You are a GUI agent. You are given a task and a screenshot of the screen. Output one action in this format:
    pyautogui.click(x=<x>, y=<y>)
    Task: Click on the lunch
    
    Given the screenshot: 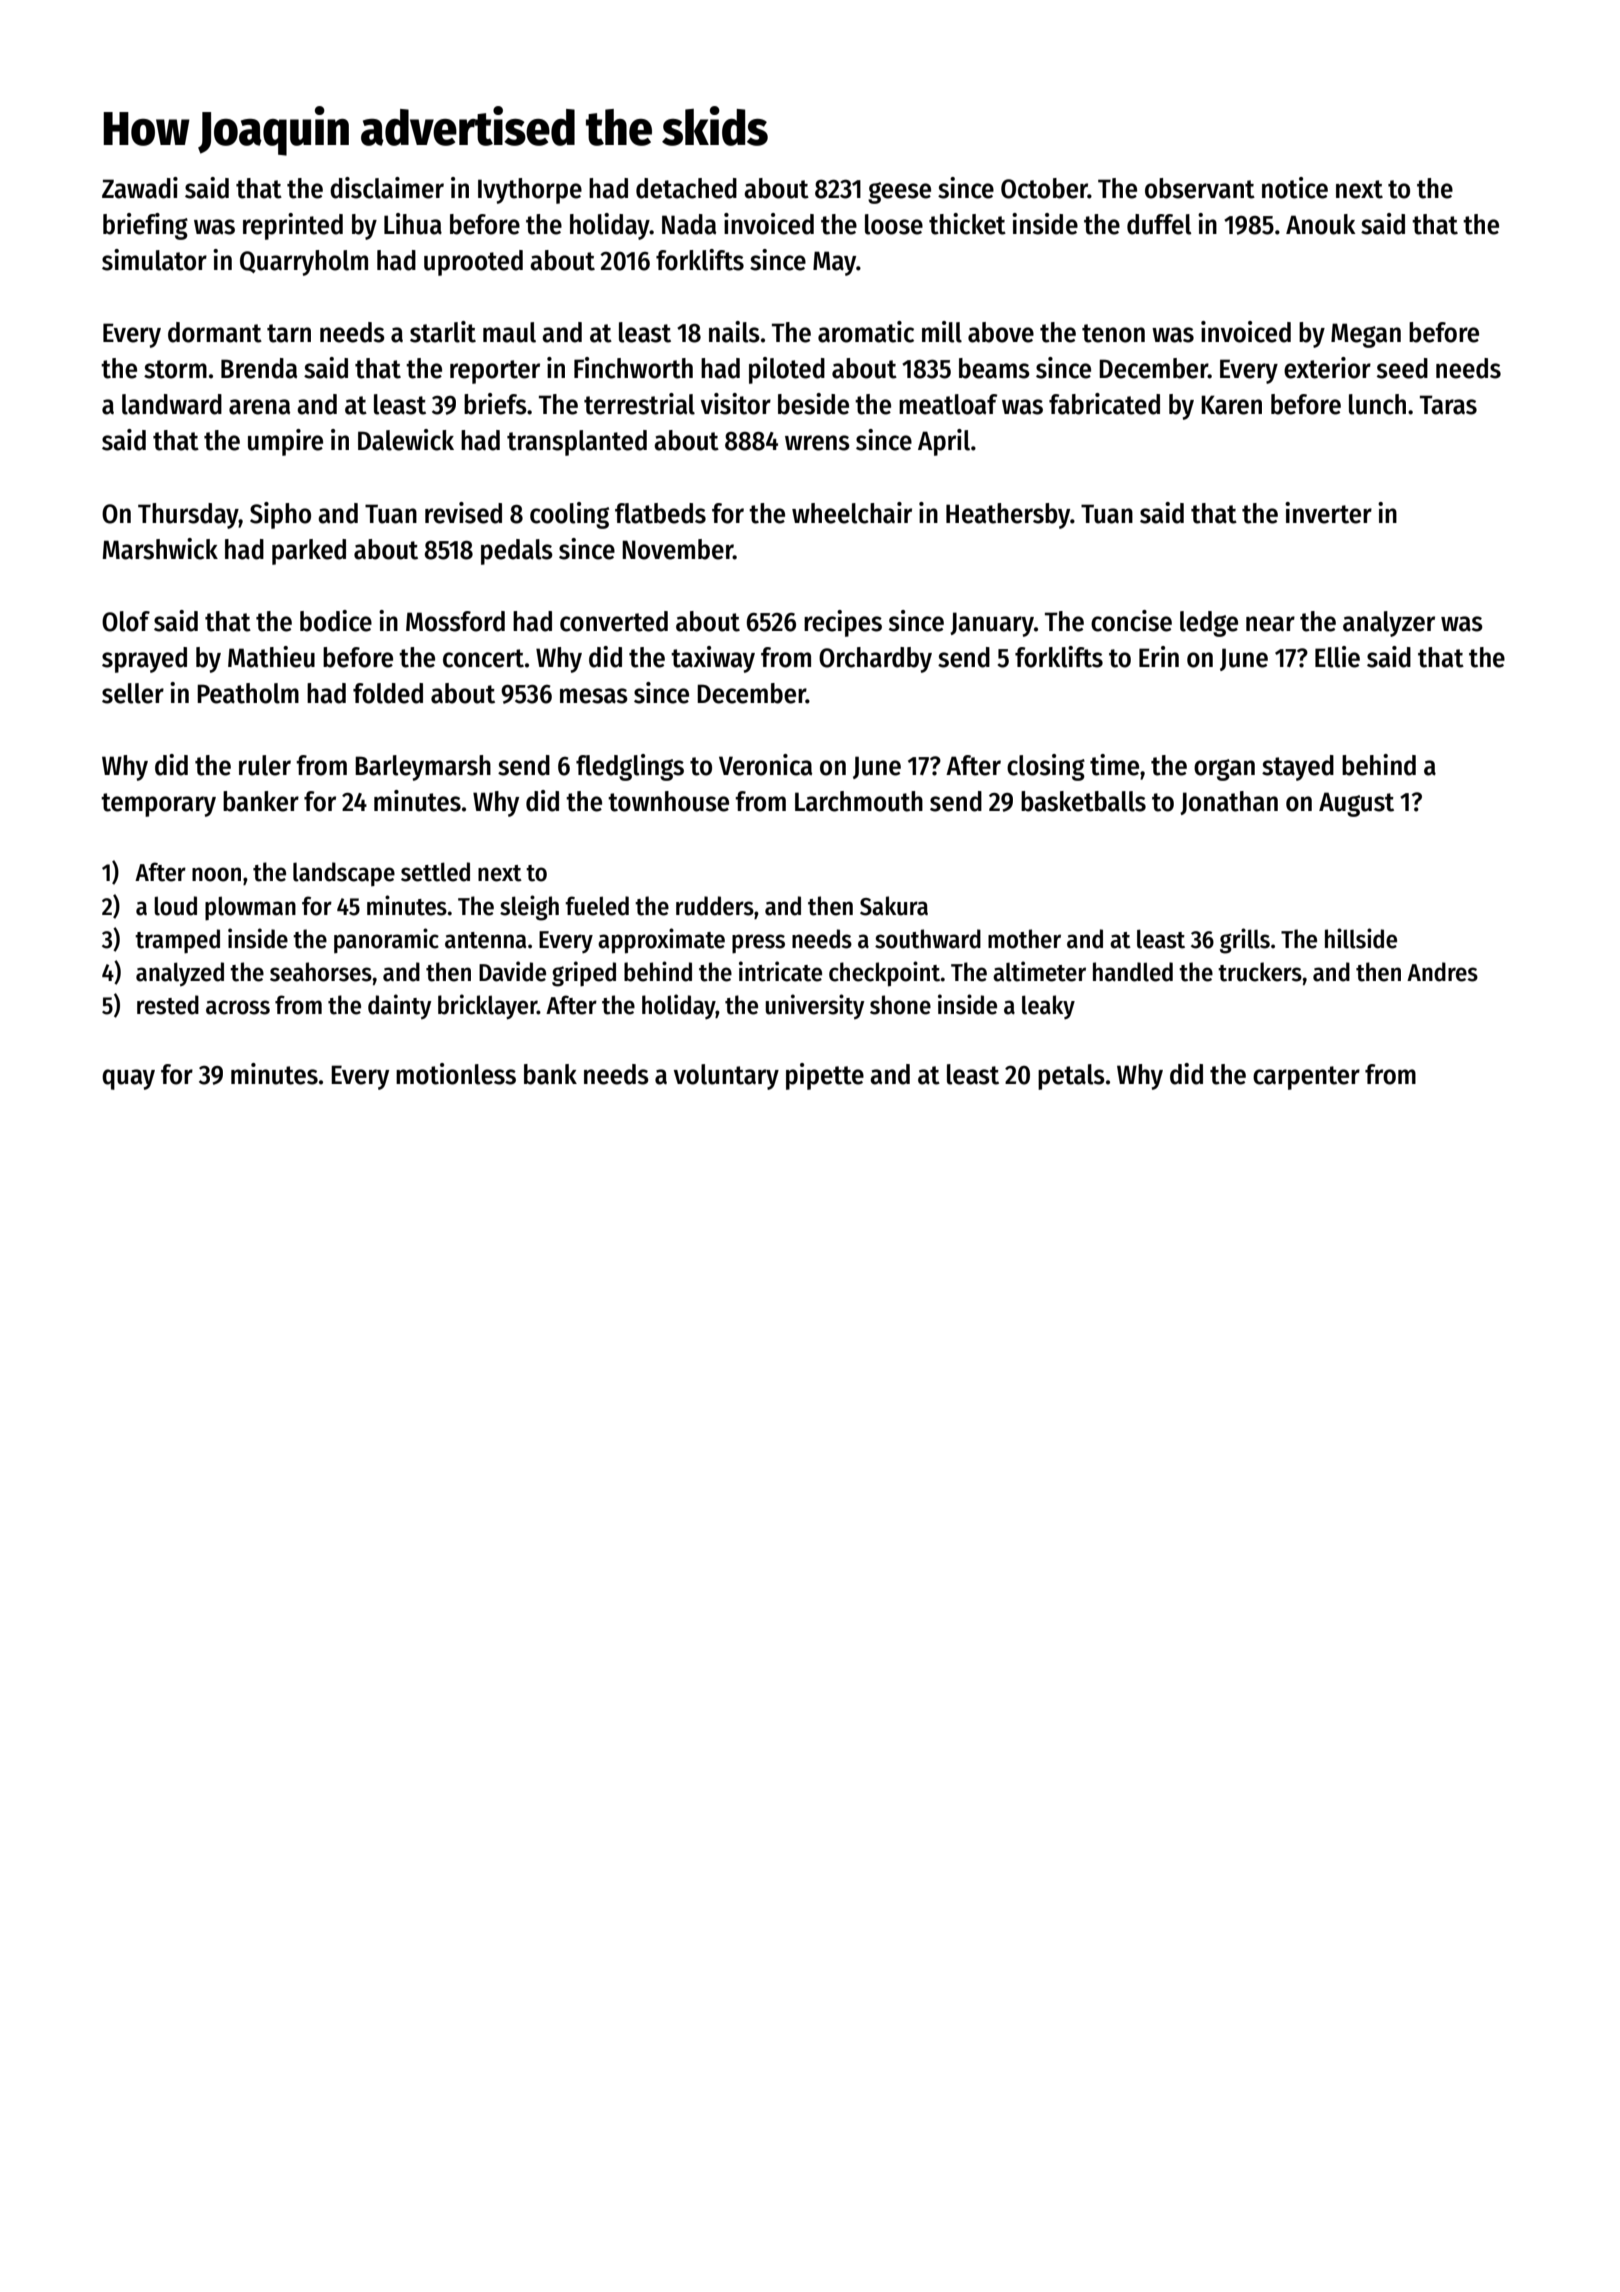 What is the action you would take?
    pyautogui.click(x=1377, y=404)
